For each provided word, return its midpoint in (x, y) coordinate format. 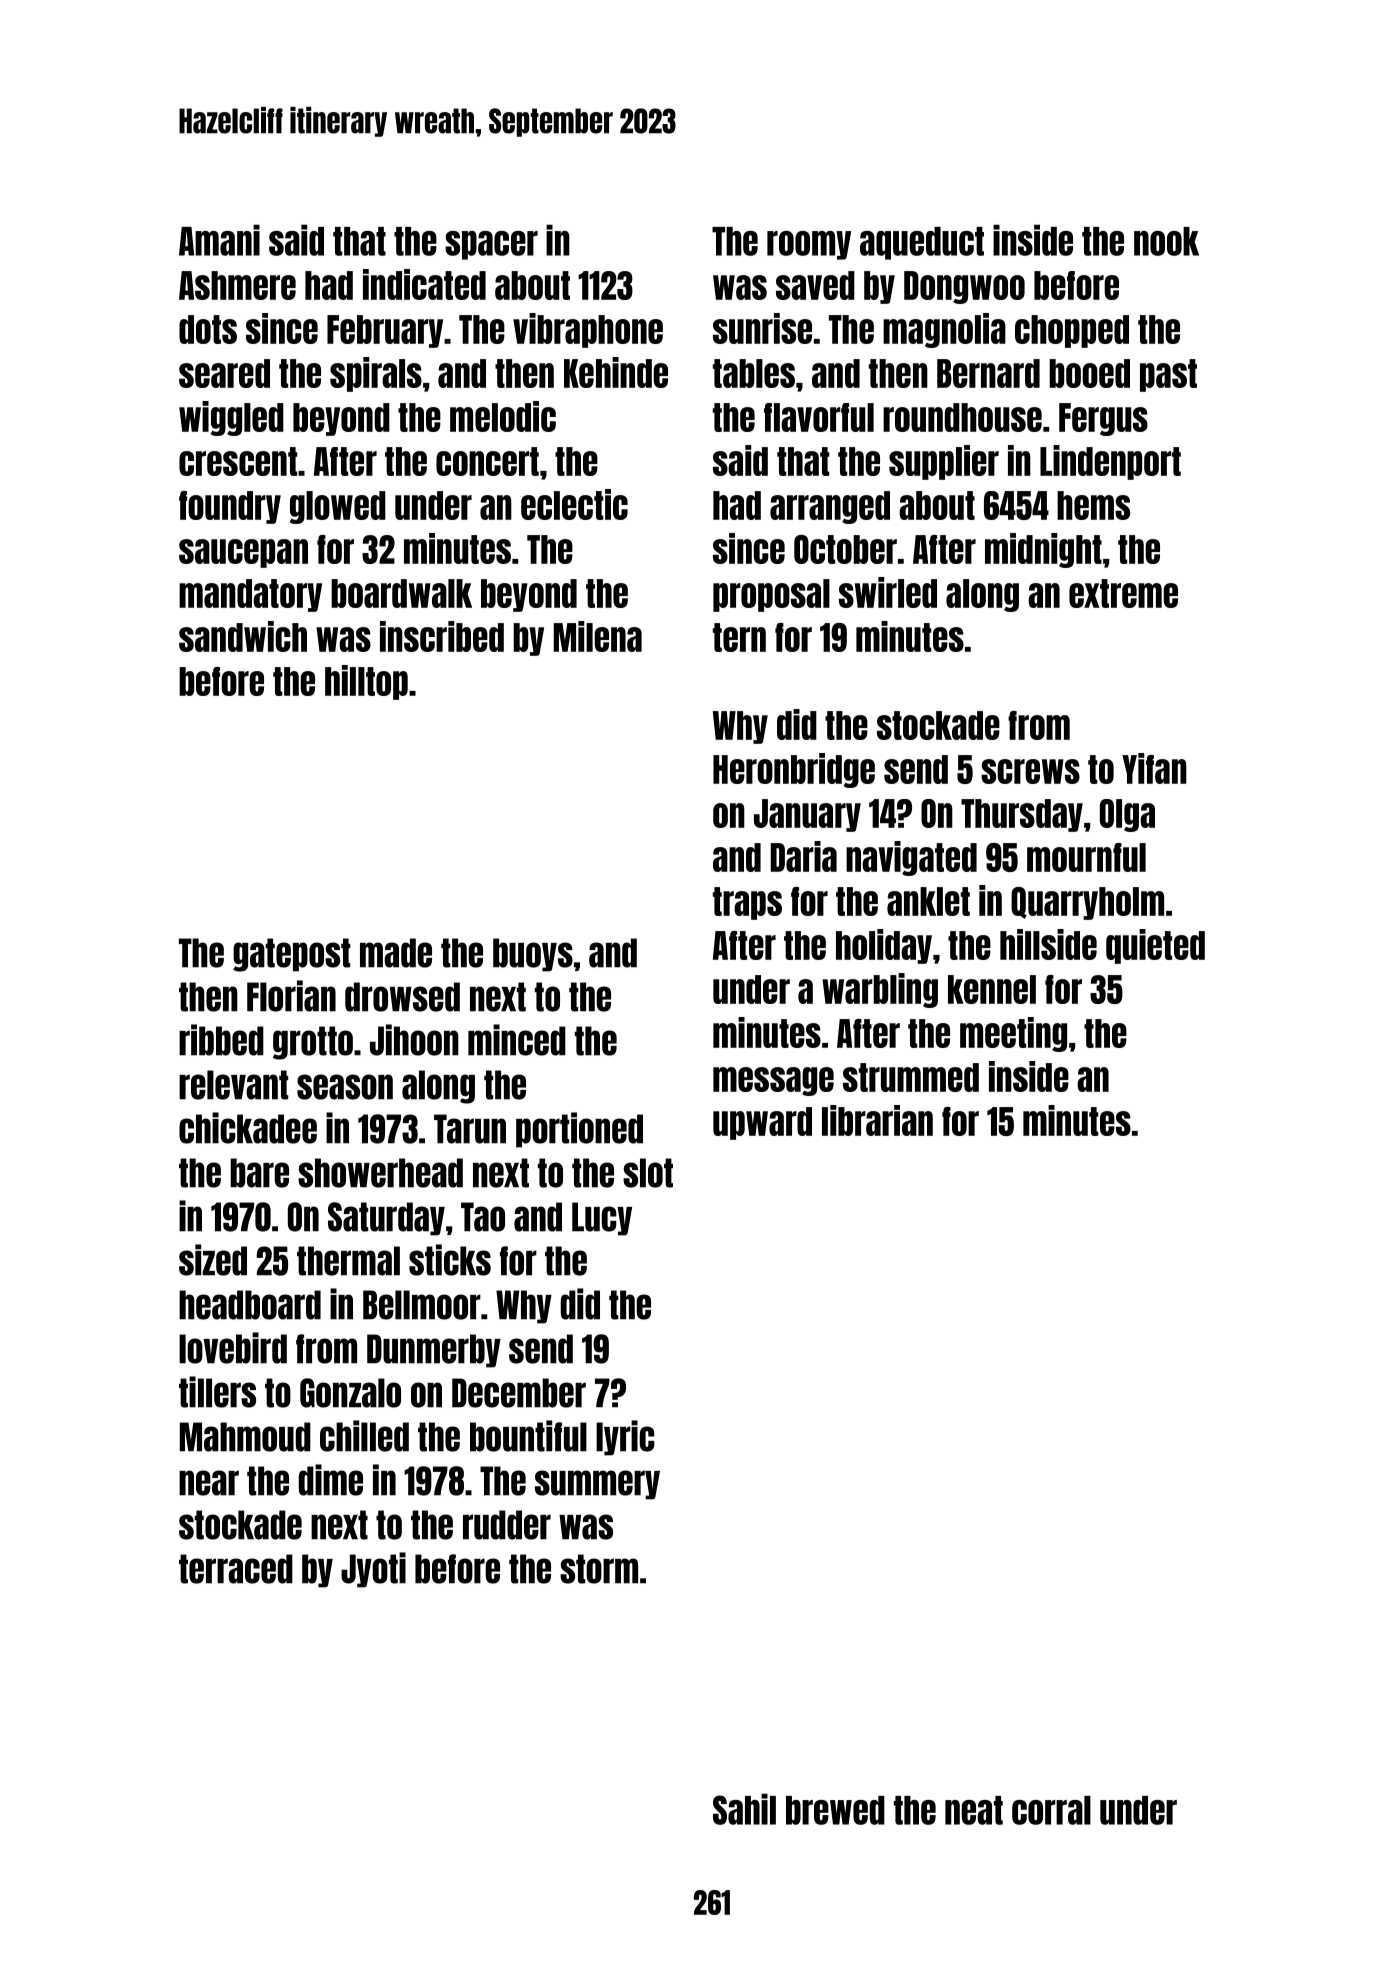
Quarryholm (1087, 903)
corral (1051, 1810)
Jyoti (373, 1570)
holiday (884, 946)
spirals (376, 374)
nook (1166, 241)
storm (599, 1569)
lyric (625, 1438)
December (519, 1393)
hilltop (366, 682)
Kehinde (616, 372)
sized (213, 1260)
